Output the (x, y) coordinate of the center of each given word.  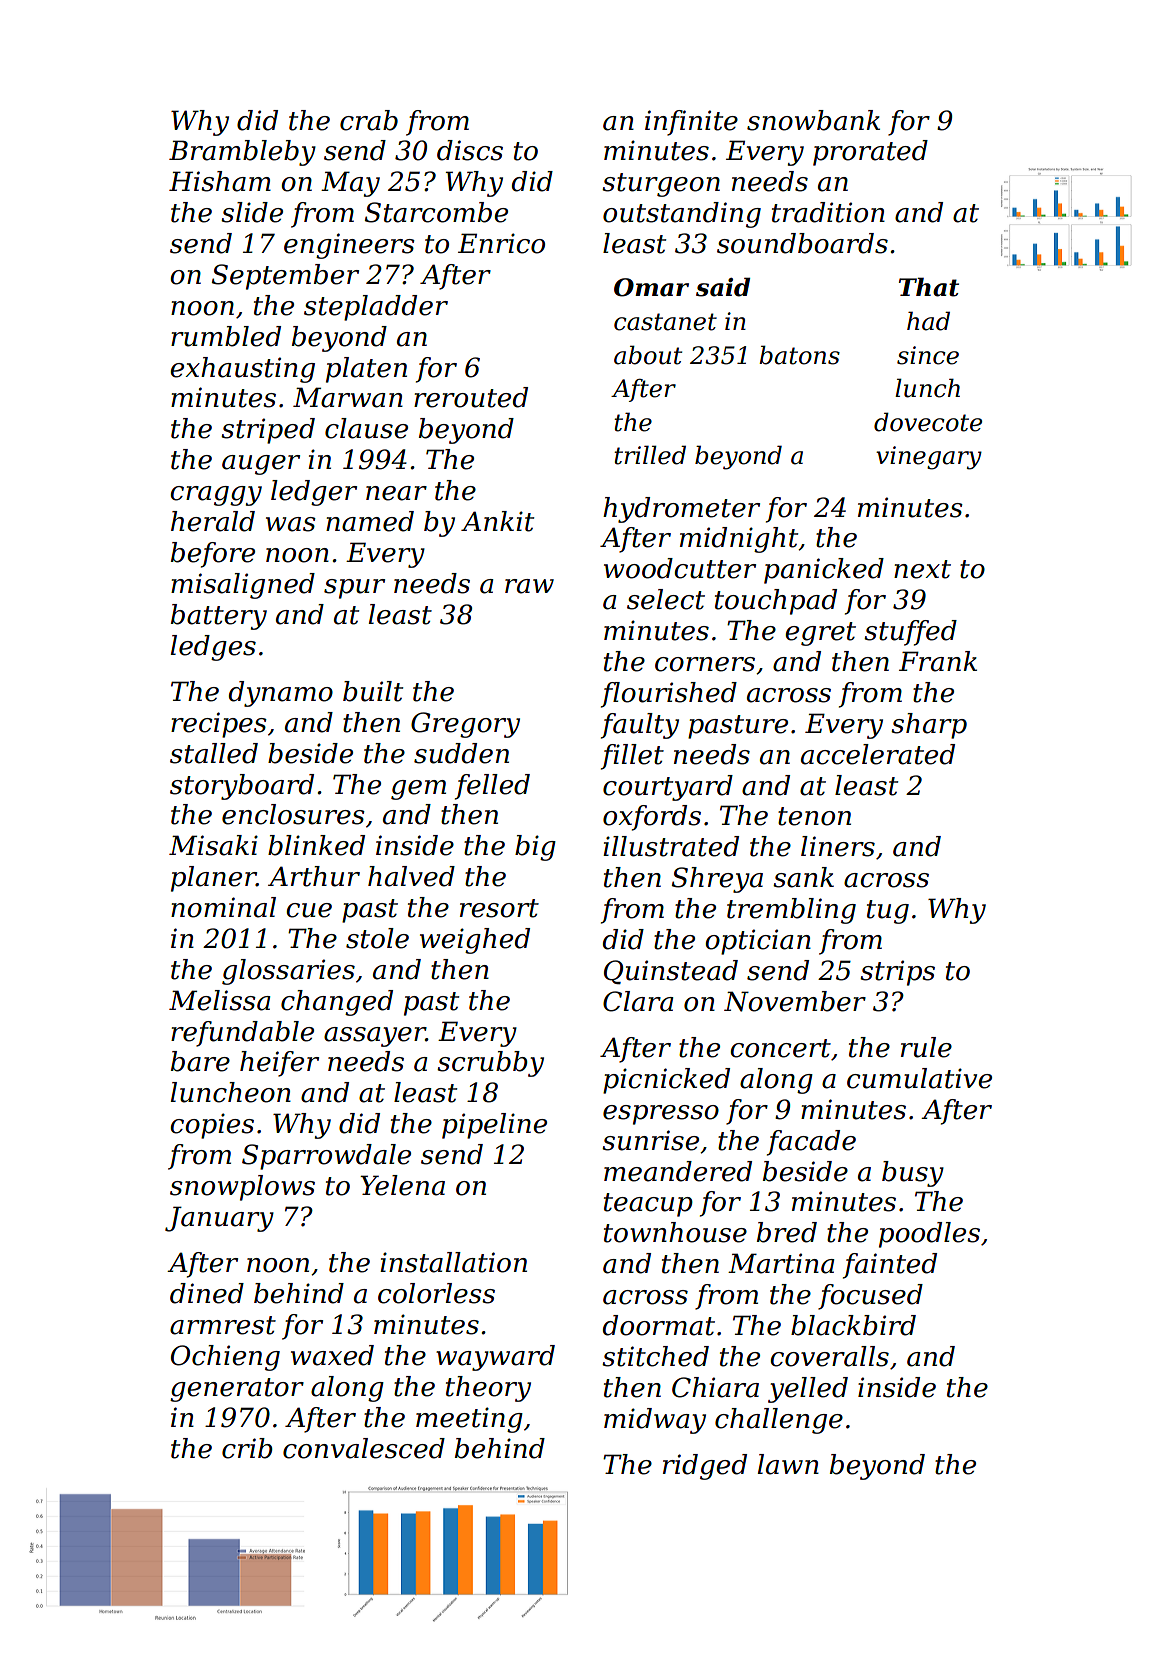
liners (838, 846)
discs (470, 150)
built (373, 691)
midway (655, 1421)
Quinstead (671, 972)
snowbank (813, 120)
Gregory (465, 725)
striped (268, 431)
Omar (651, 287)
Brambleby (242, 153)
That (929, 287)
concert (780, 1048)
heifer (279, 1064)
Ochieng (225, 1358)
